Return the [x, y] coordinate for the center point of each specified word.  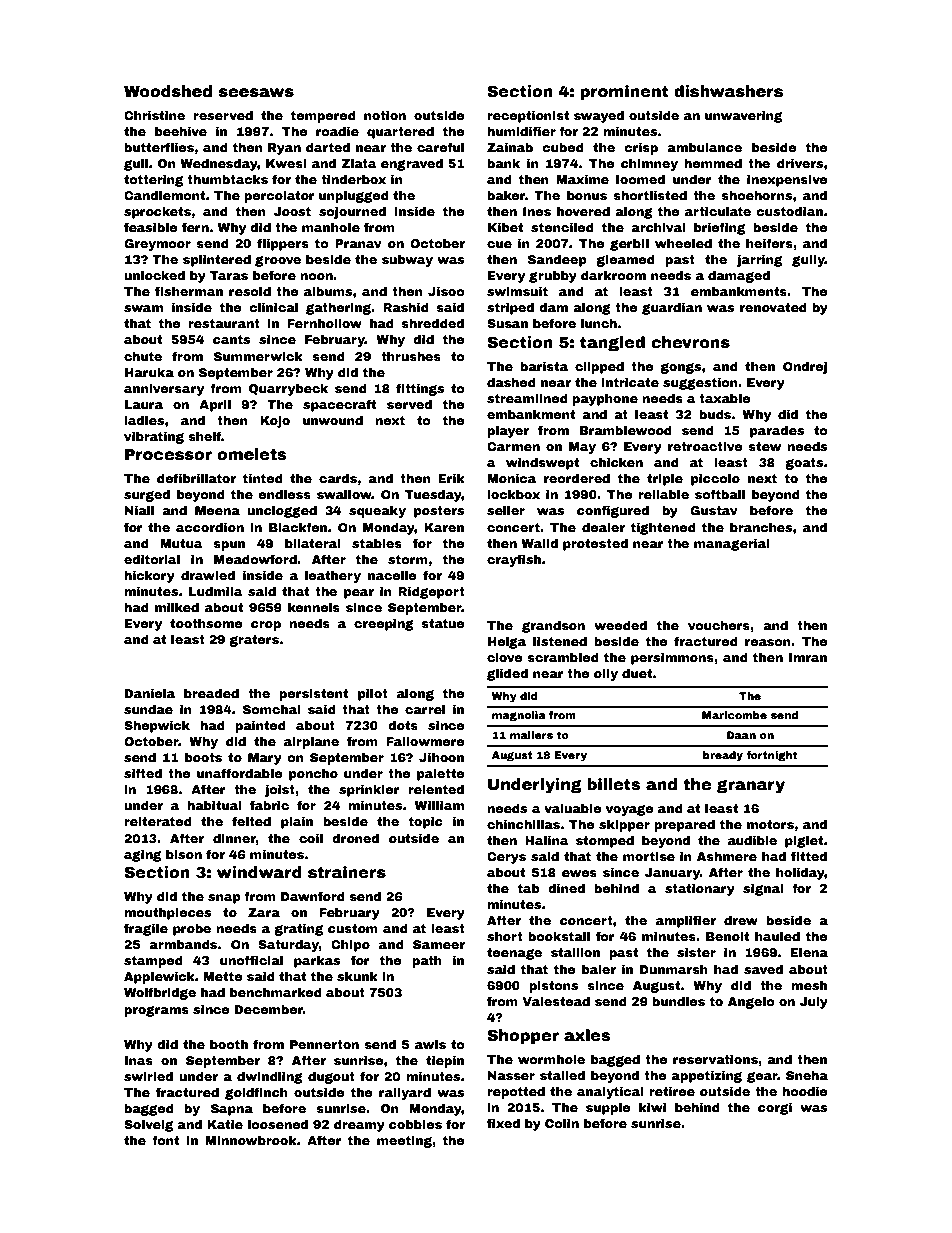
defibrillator [196, 478]
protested [595, 545]
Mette [223, 976]
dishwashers [728, 91]
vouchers [719, 625]
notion [385, 115]
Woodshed [168, 91]
